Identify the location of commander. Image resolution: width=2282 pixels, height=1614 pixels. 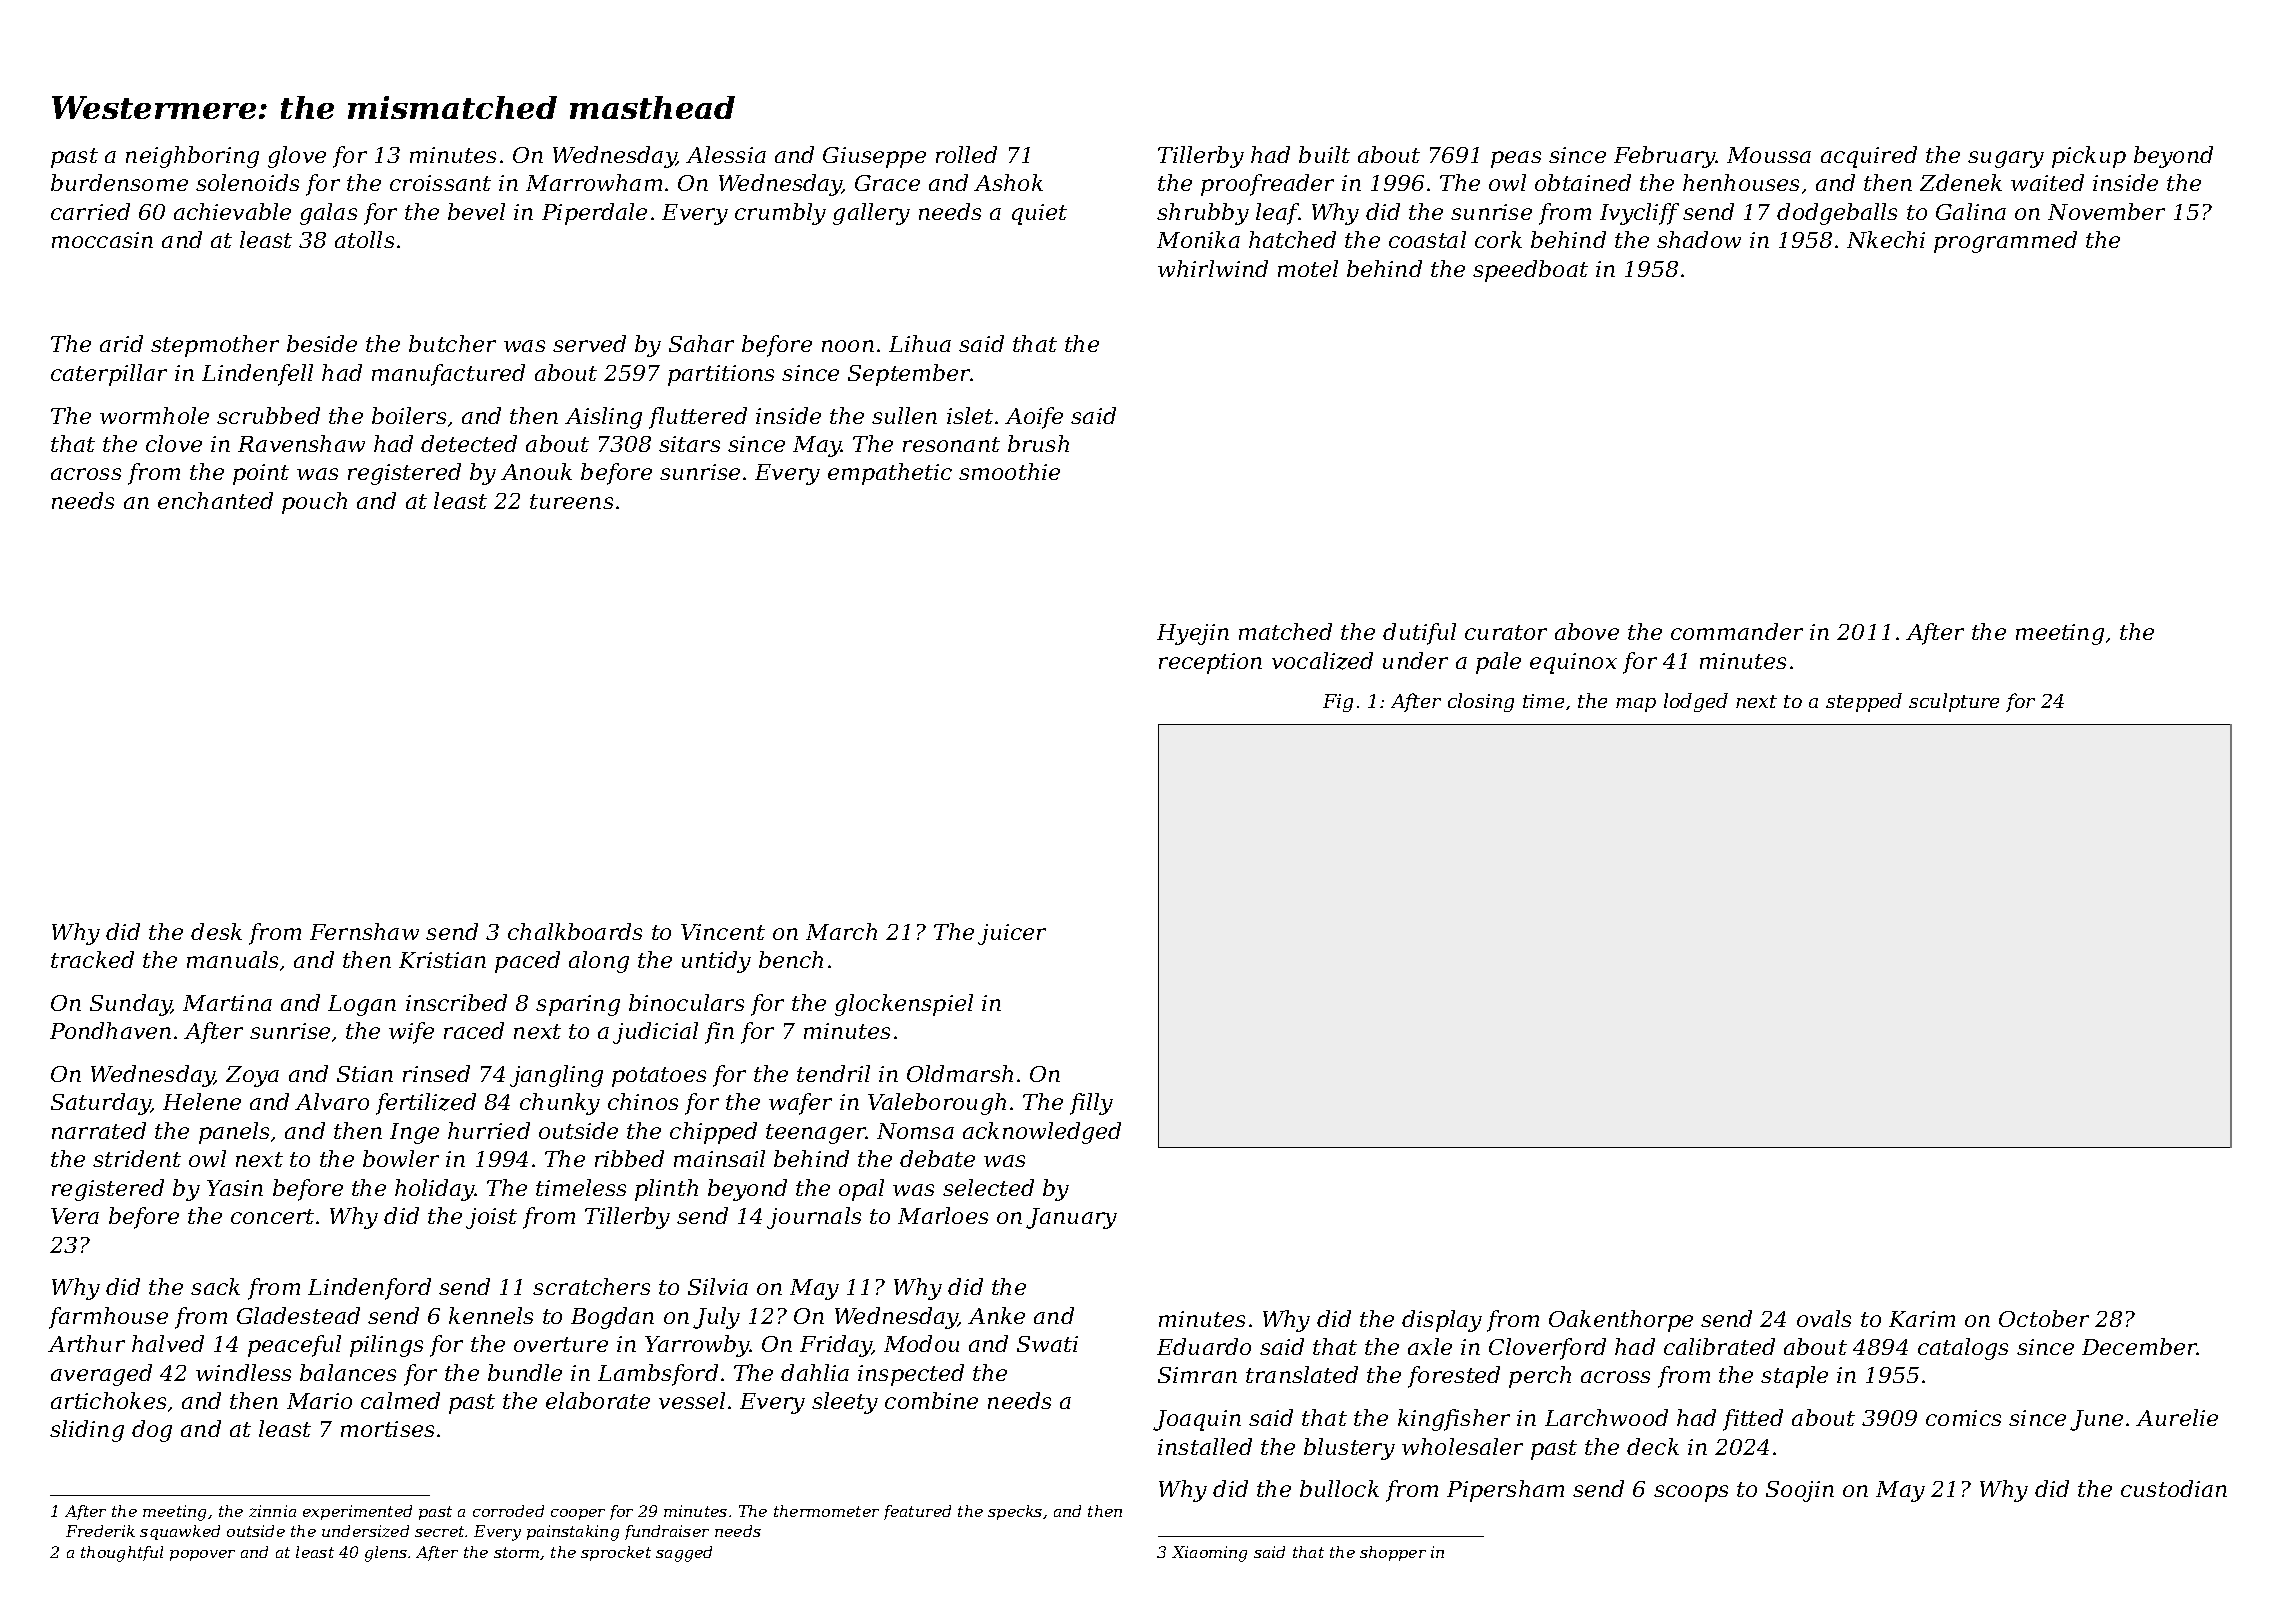
(1737, 631).
